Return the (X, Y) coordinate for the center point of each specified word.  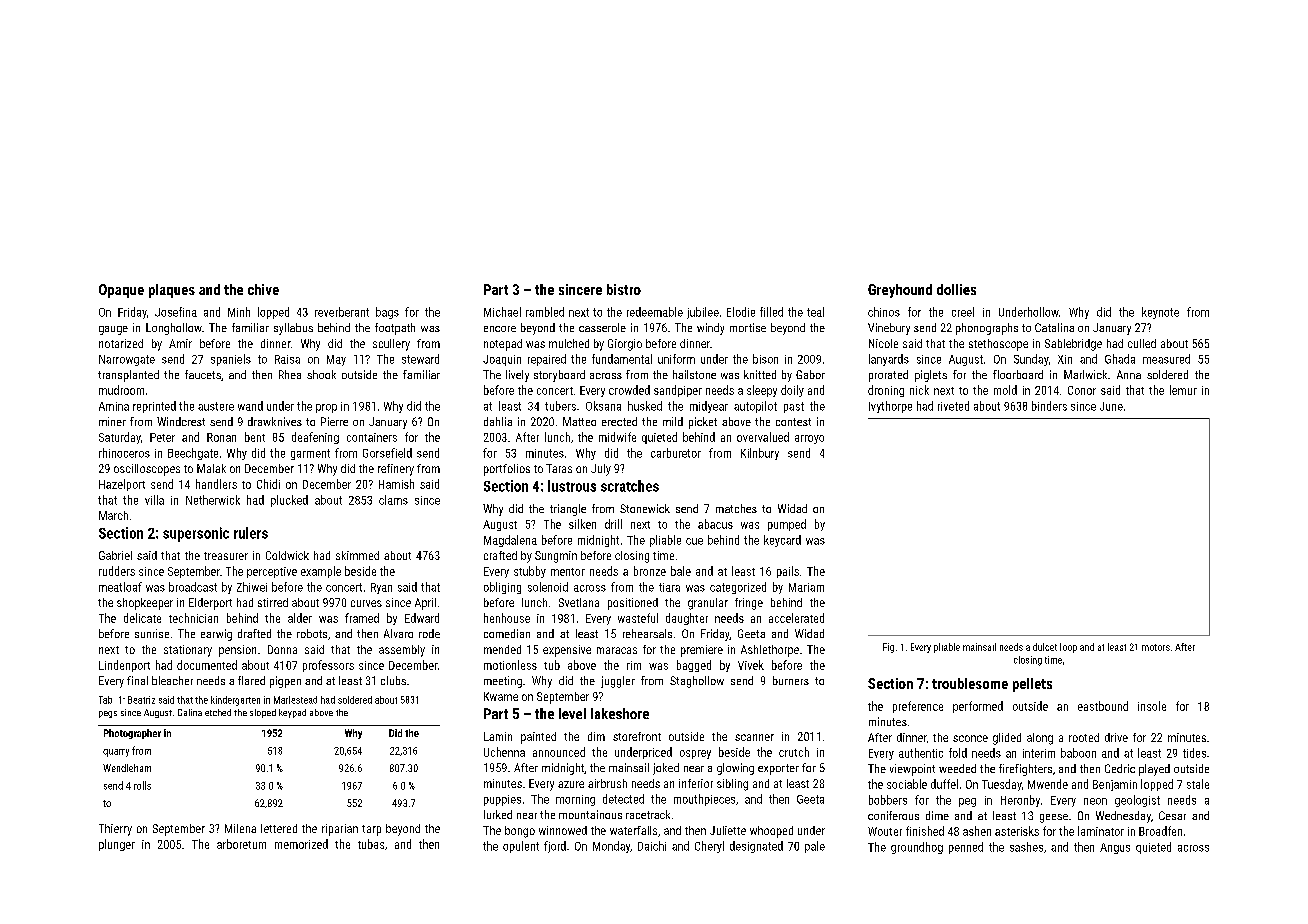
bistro (624, 289)
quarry (116, 753)
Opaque (121, 291)
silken (582, 524)
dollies (956, 289)
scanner (754, 737)
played (1154, 770)
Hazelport (122, 485)
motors (1156, 647)
